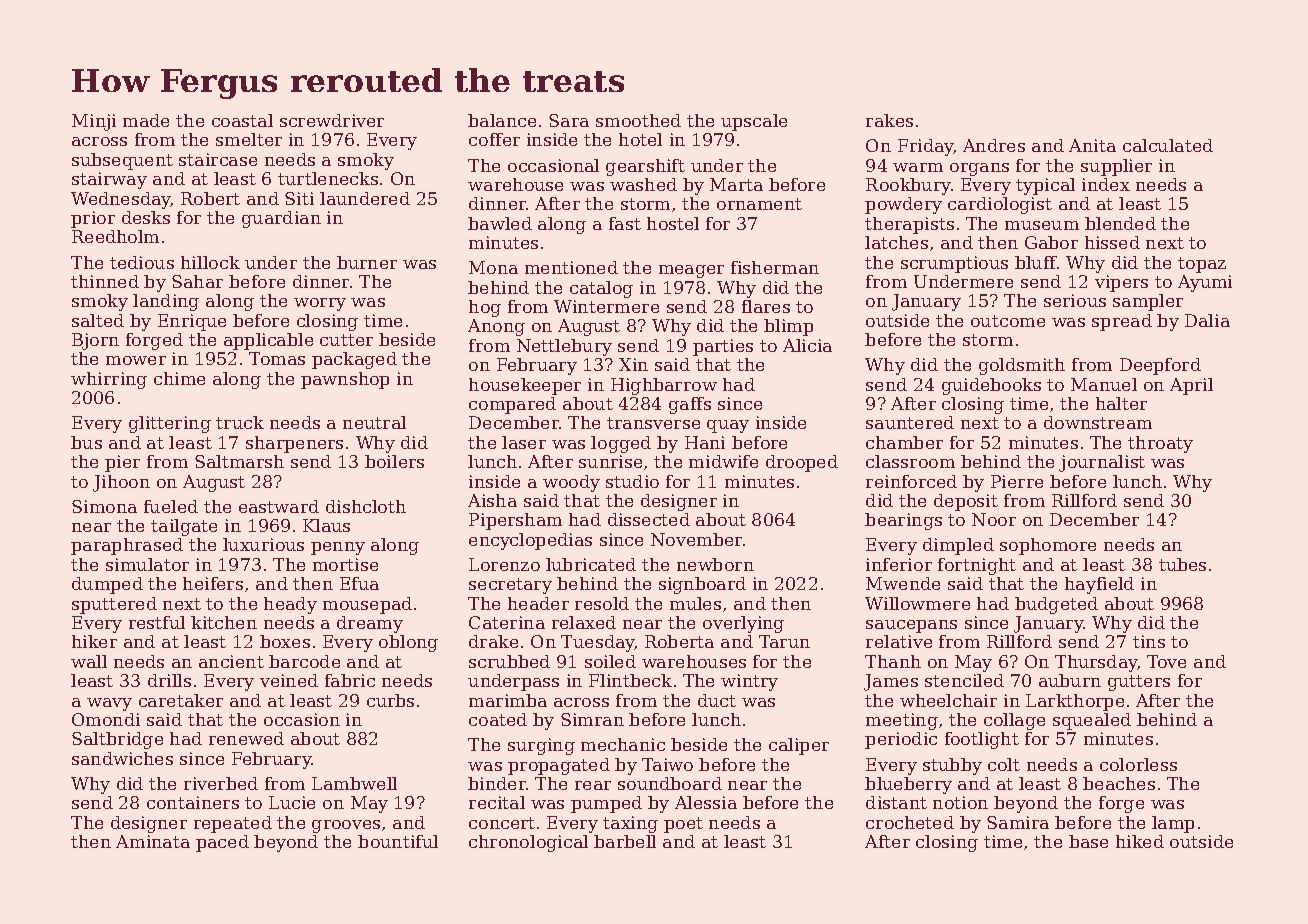  Describe the element at coordinates (263, 544) in the screenshot. I see `luxurious` at that location.
